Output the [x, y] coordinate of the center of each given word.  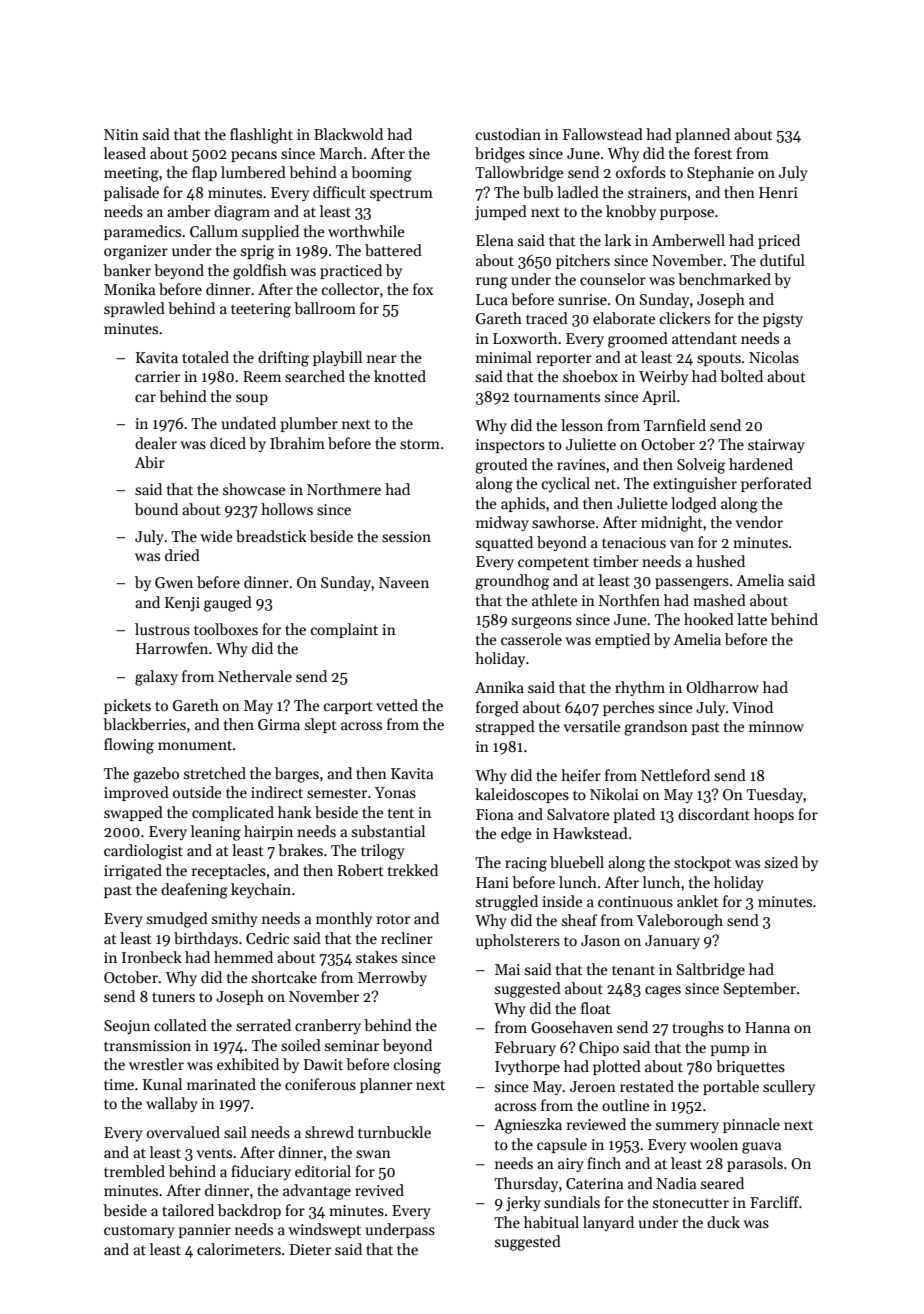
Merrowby [392, 978]
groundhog [512, 582]
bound [156, 509]
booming [381, 174]
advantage [317, 1192]
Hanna [767, 1027]
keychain [261, 890]
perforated [776, 484]
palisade [131, 193]
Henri [778, 192]
